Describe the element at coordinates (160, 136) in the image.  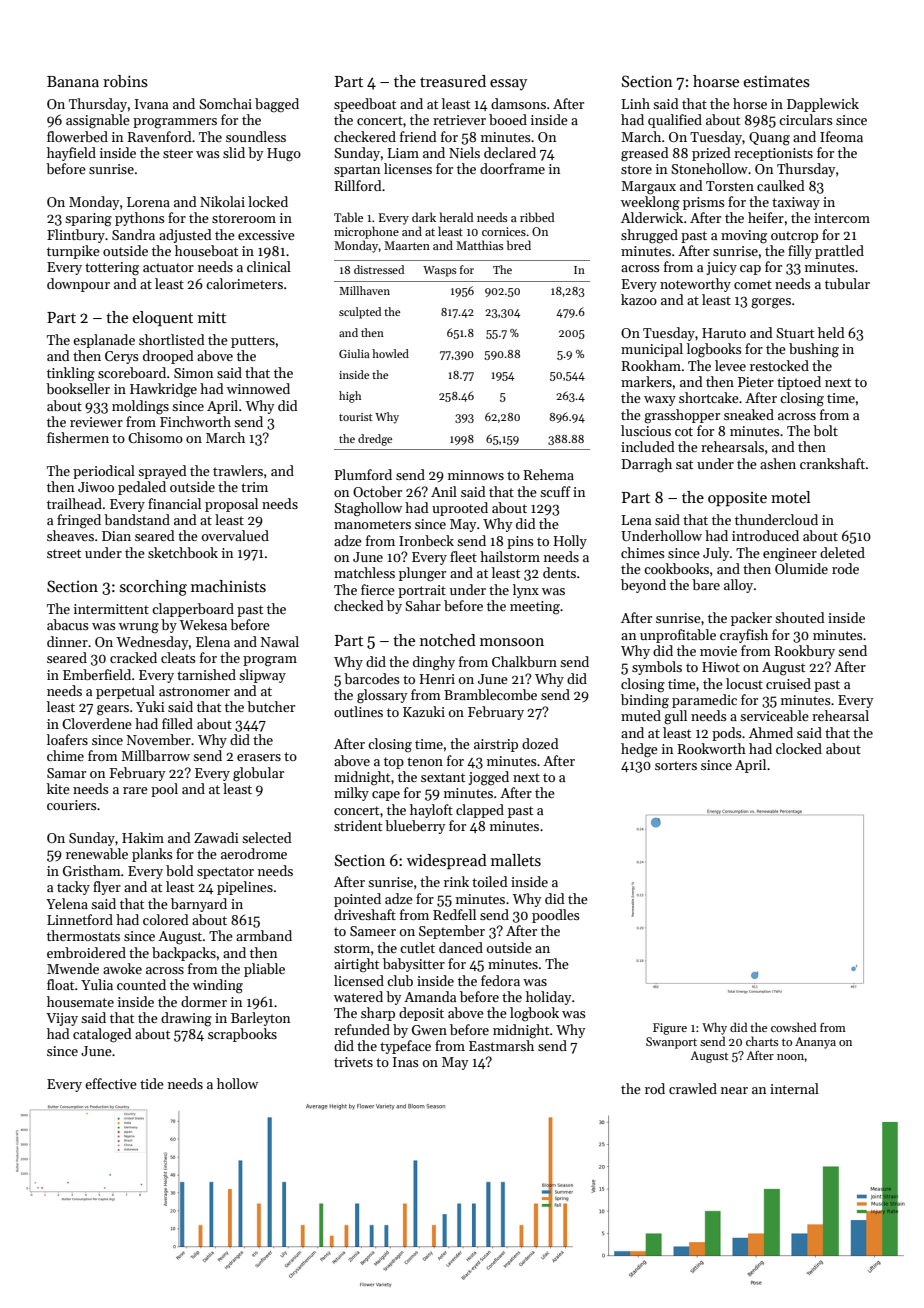
I see `Ravenford` at that location.
